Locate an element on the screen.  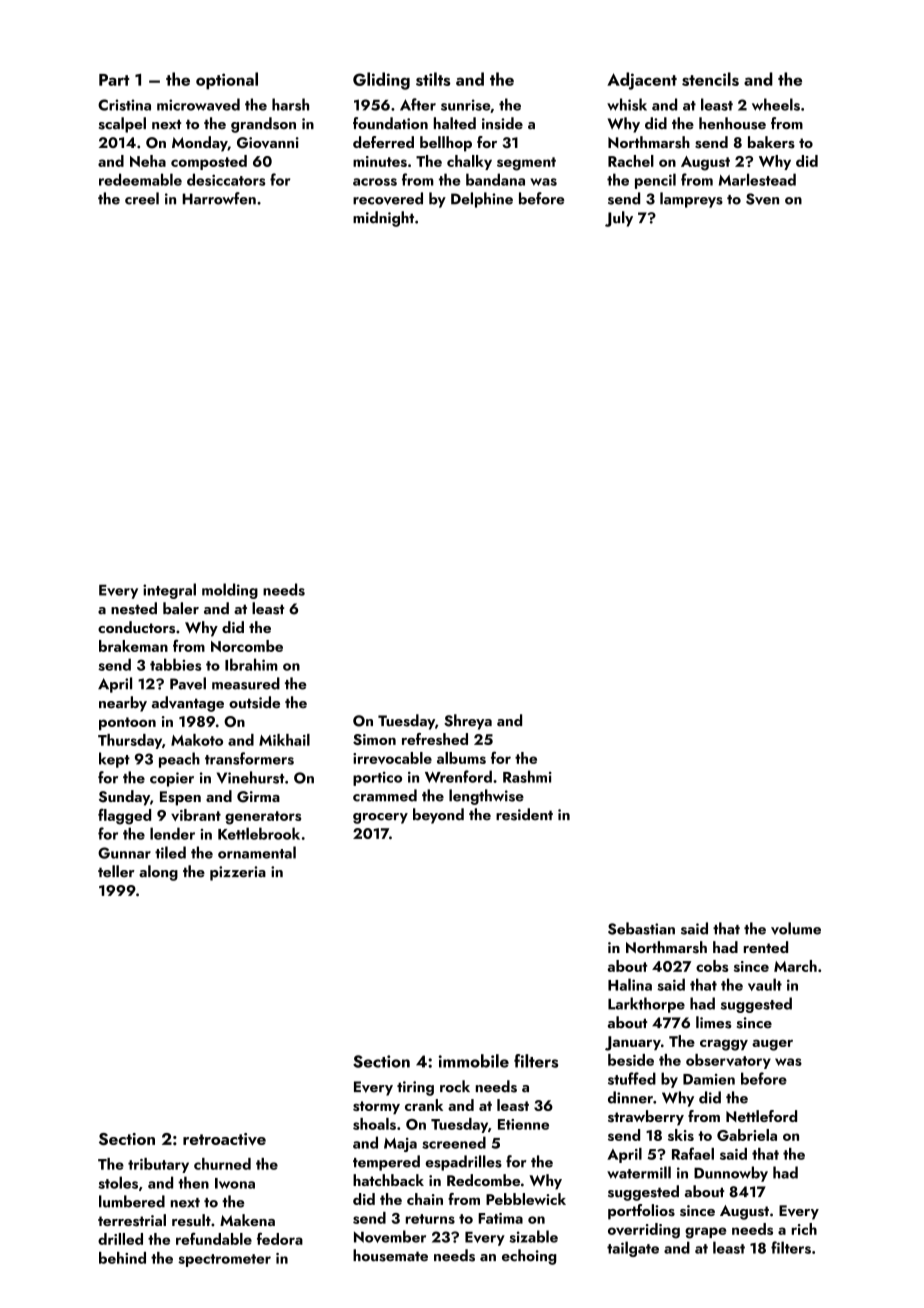
hatchback is located at coordinates (388, 1180).
